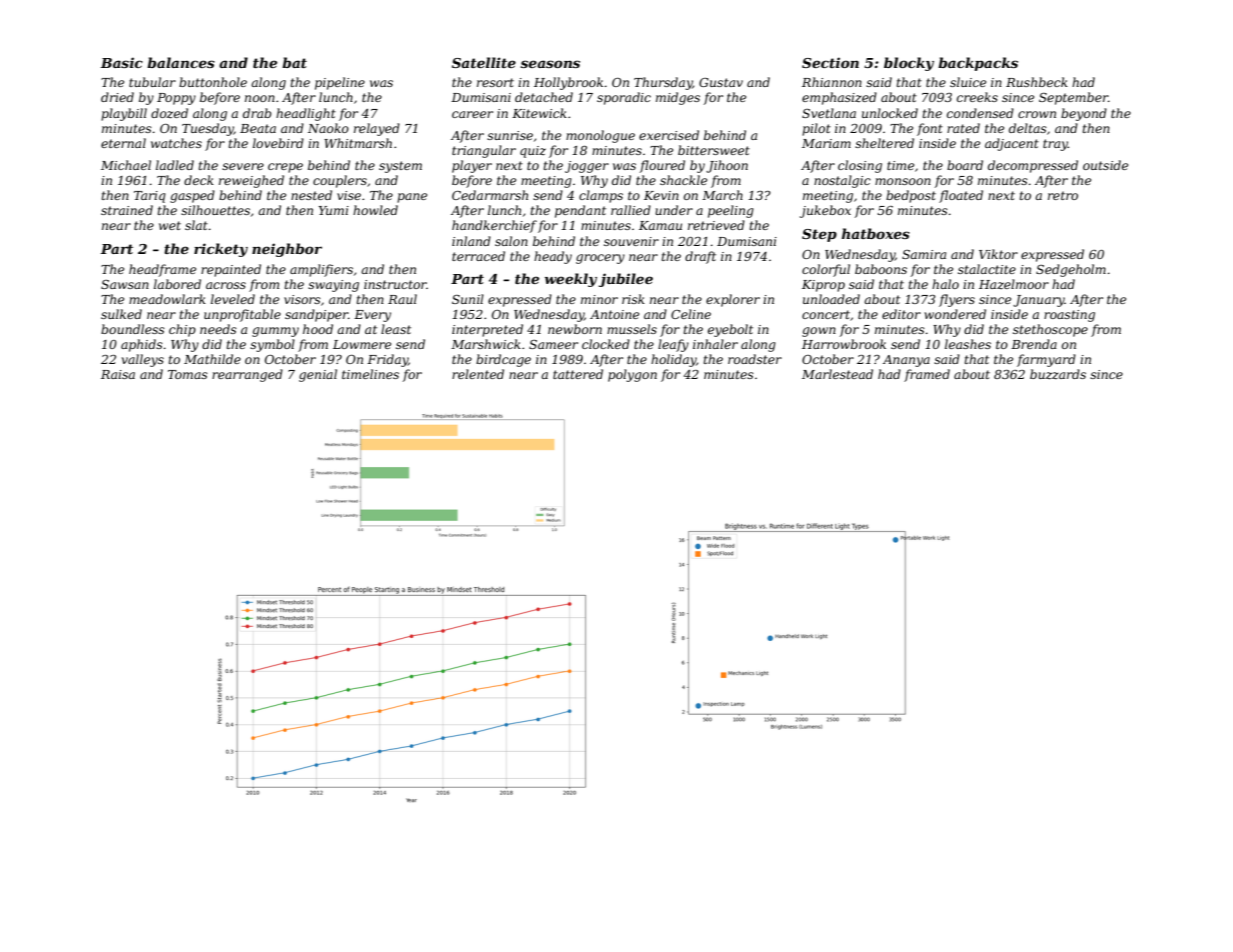 This image has width=1233, height=952. I want to click on career, so click(472, 114).
